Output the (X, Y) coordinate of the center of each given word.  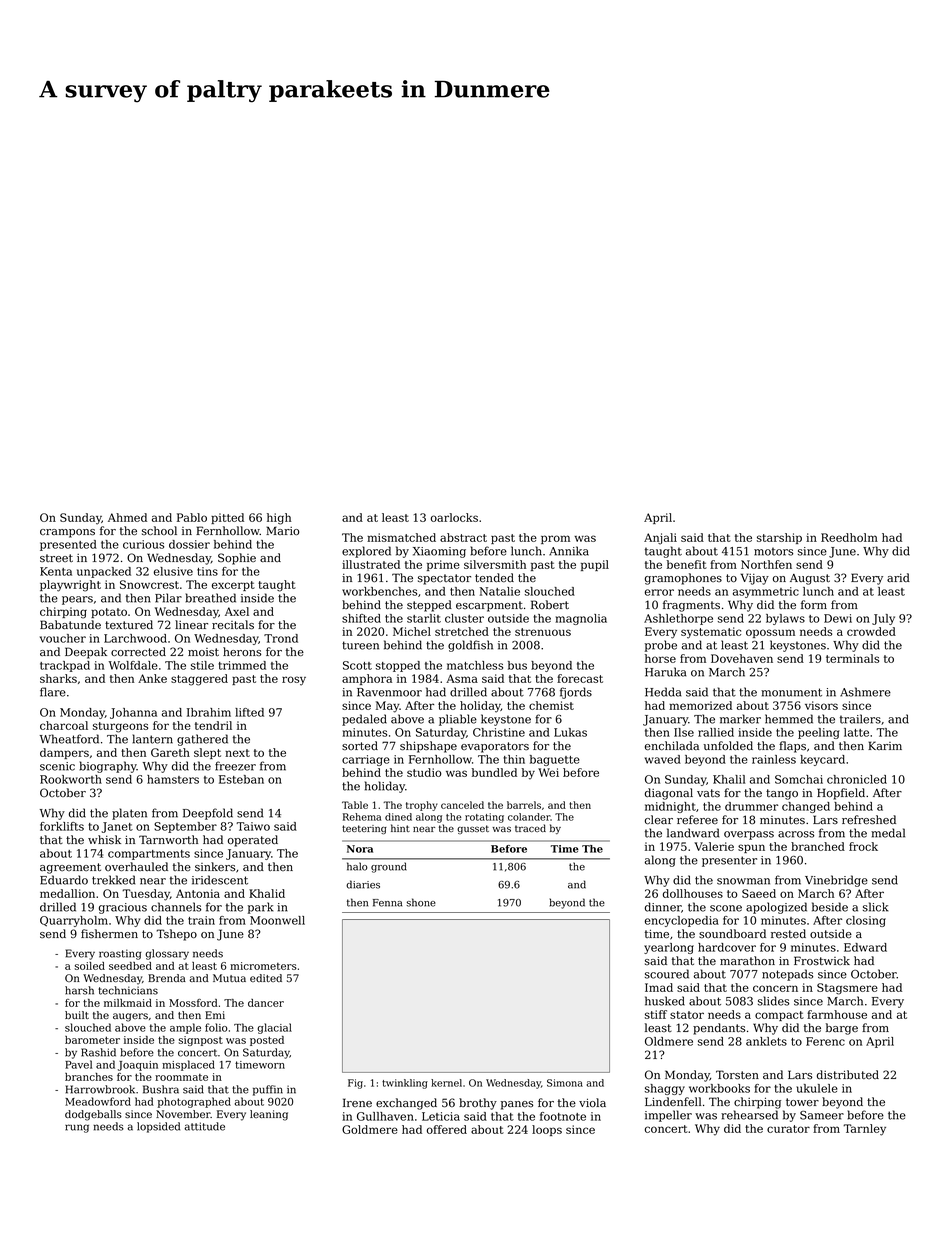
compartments (149, 855)
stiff (656, 1014)
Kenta (56, 571)
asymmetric (766, 592)
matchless (475, 665)
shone (421, 902)
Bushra (161, 1089)
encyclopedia (682, 921)
